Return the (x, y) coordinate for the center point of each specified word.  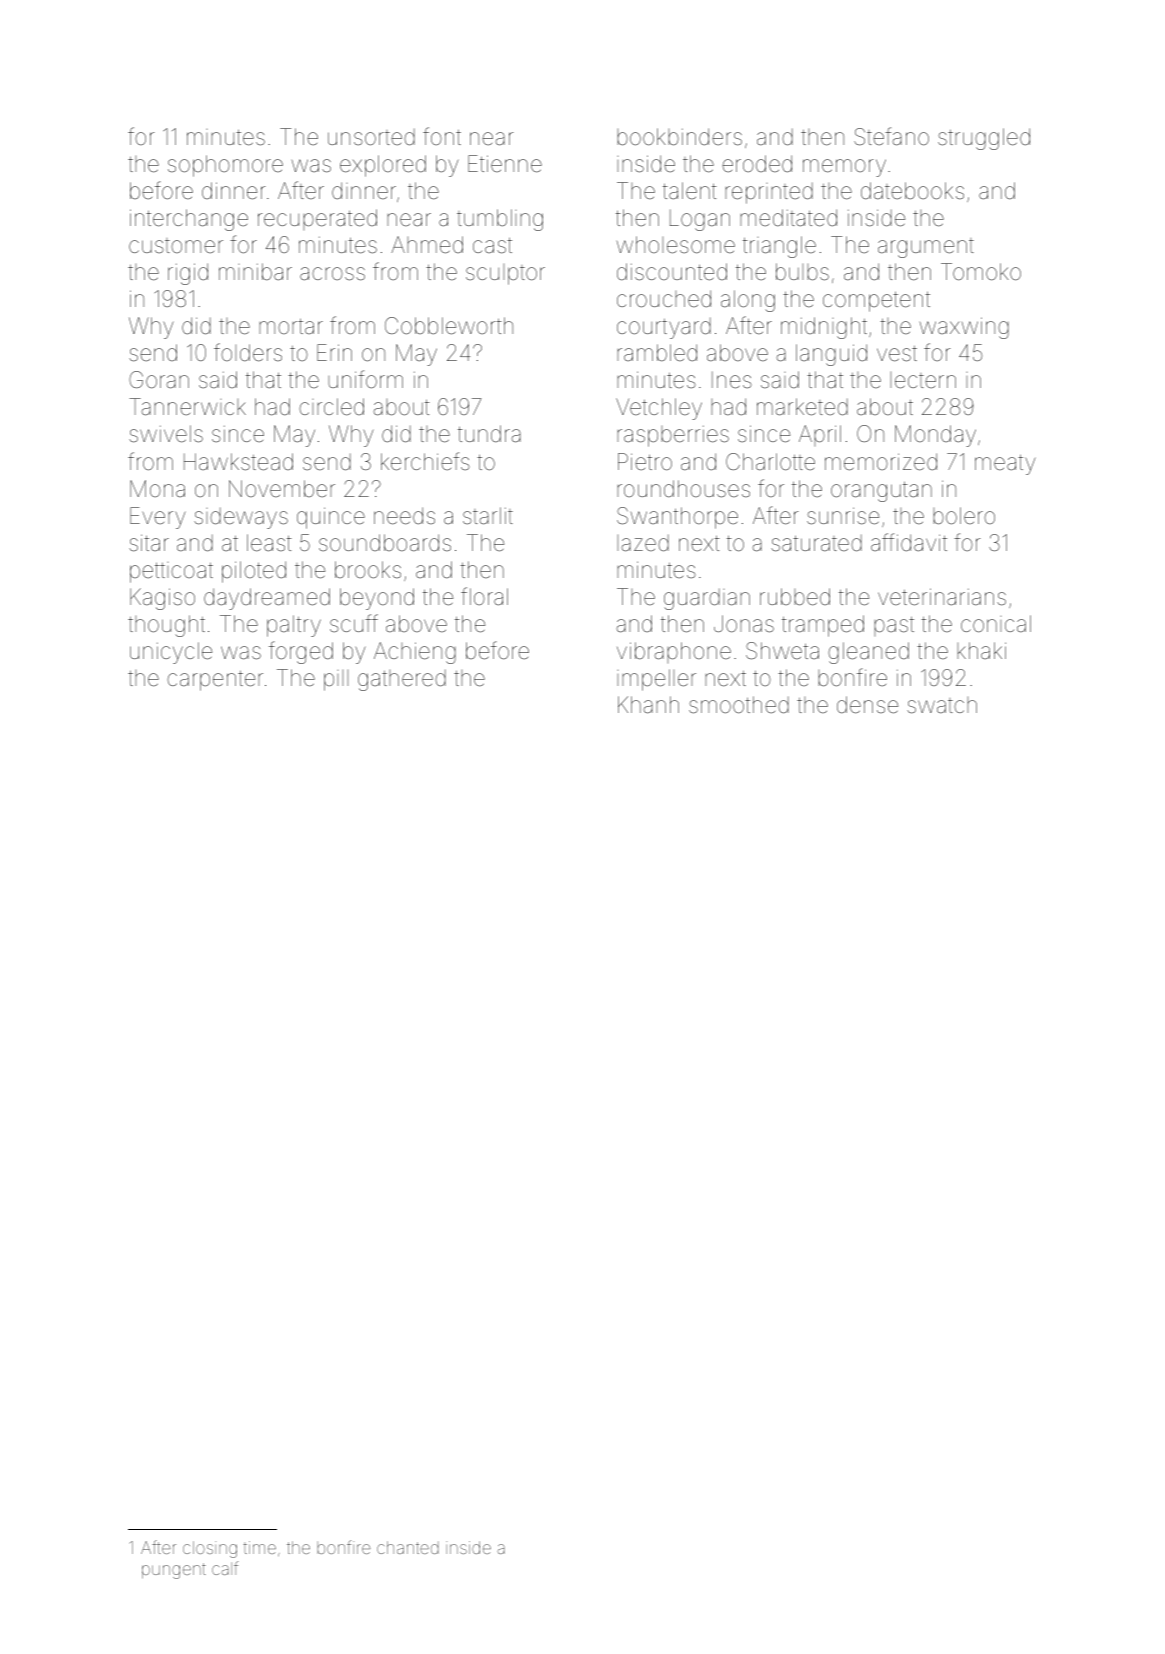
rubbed (795, 597)
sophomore (225, 166)
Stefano (891, 136)
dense (867, 705)
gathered (402, 680)
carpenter (215, 681)
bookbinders (679, 137)
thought (166, 626)
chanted (408, 1547)
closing (210, 1549)
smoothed (739, 705)
